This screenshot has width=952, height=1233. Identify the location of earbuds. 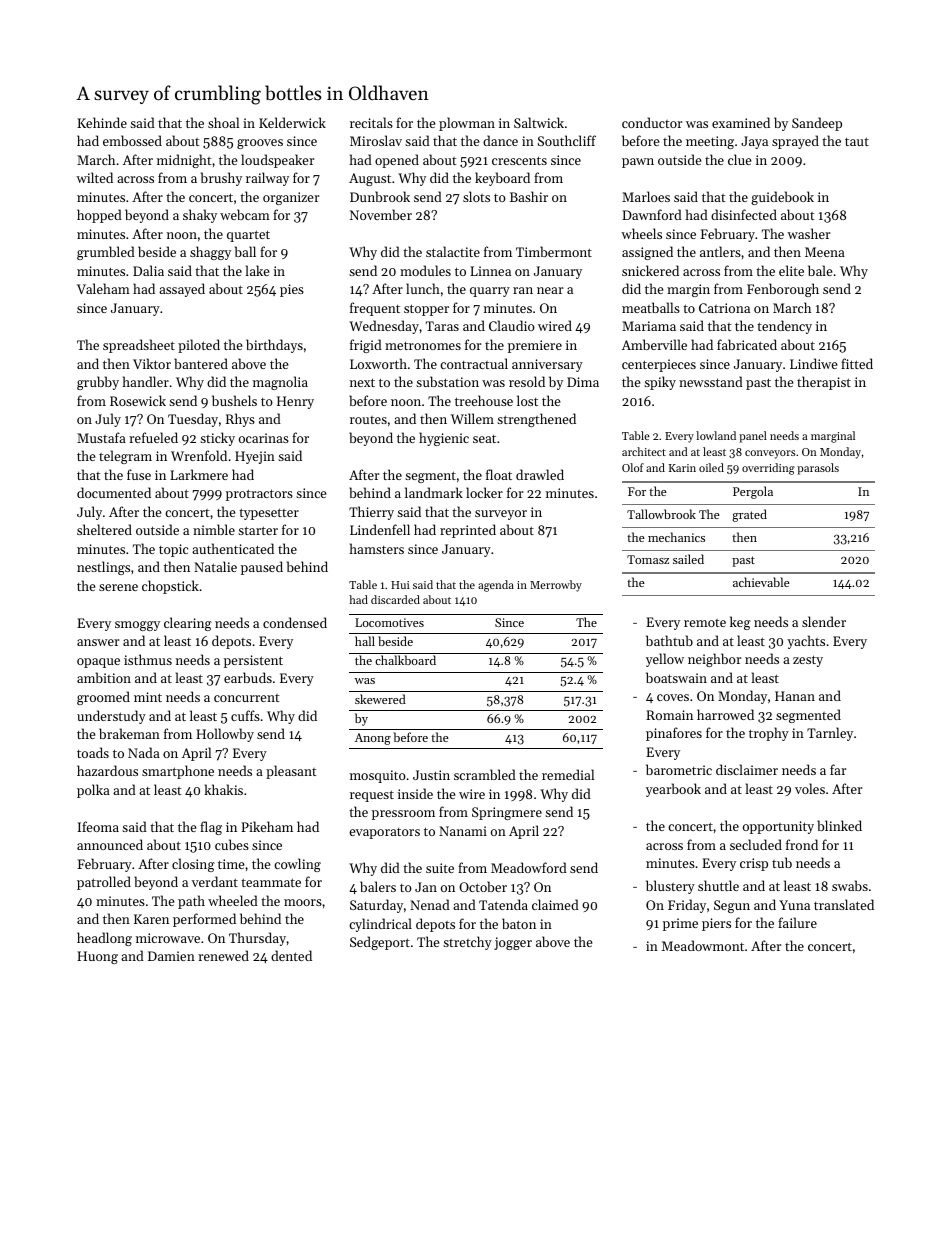
(248, 677).
